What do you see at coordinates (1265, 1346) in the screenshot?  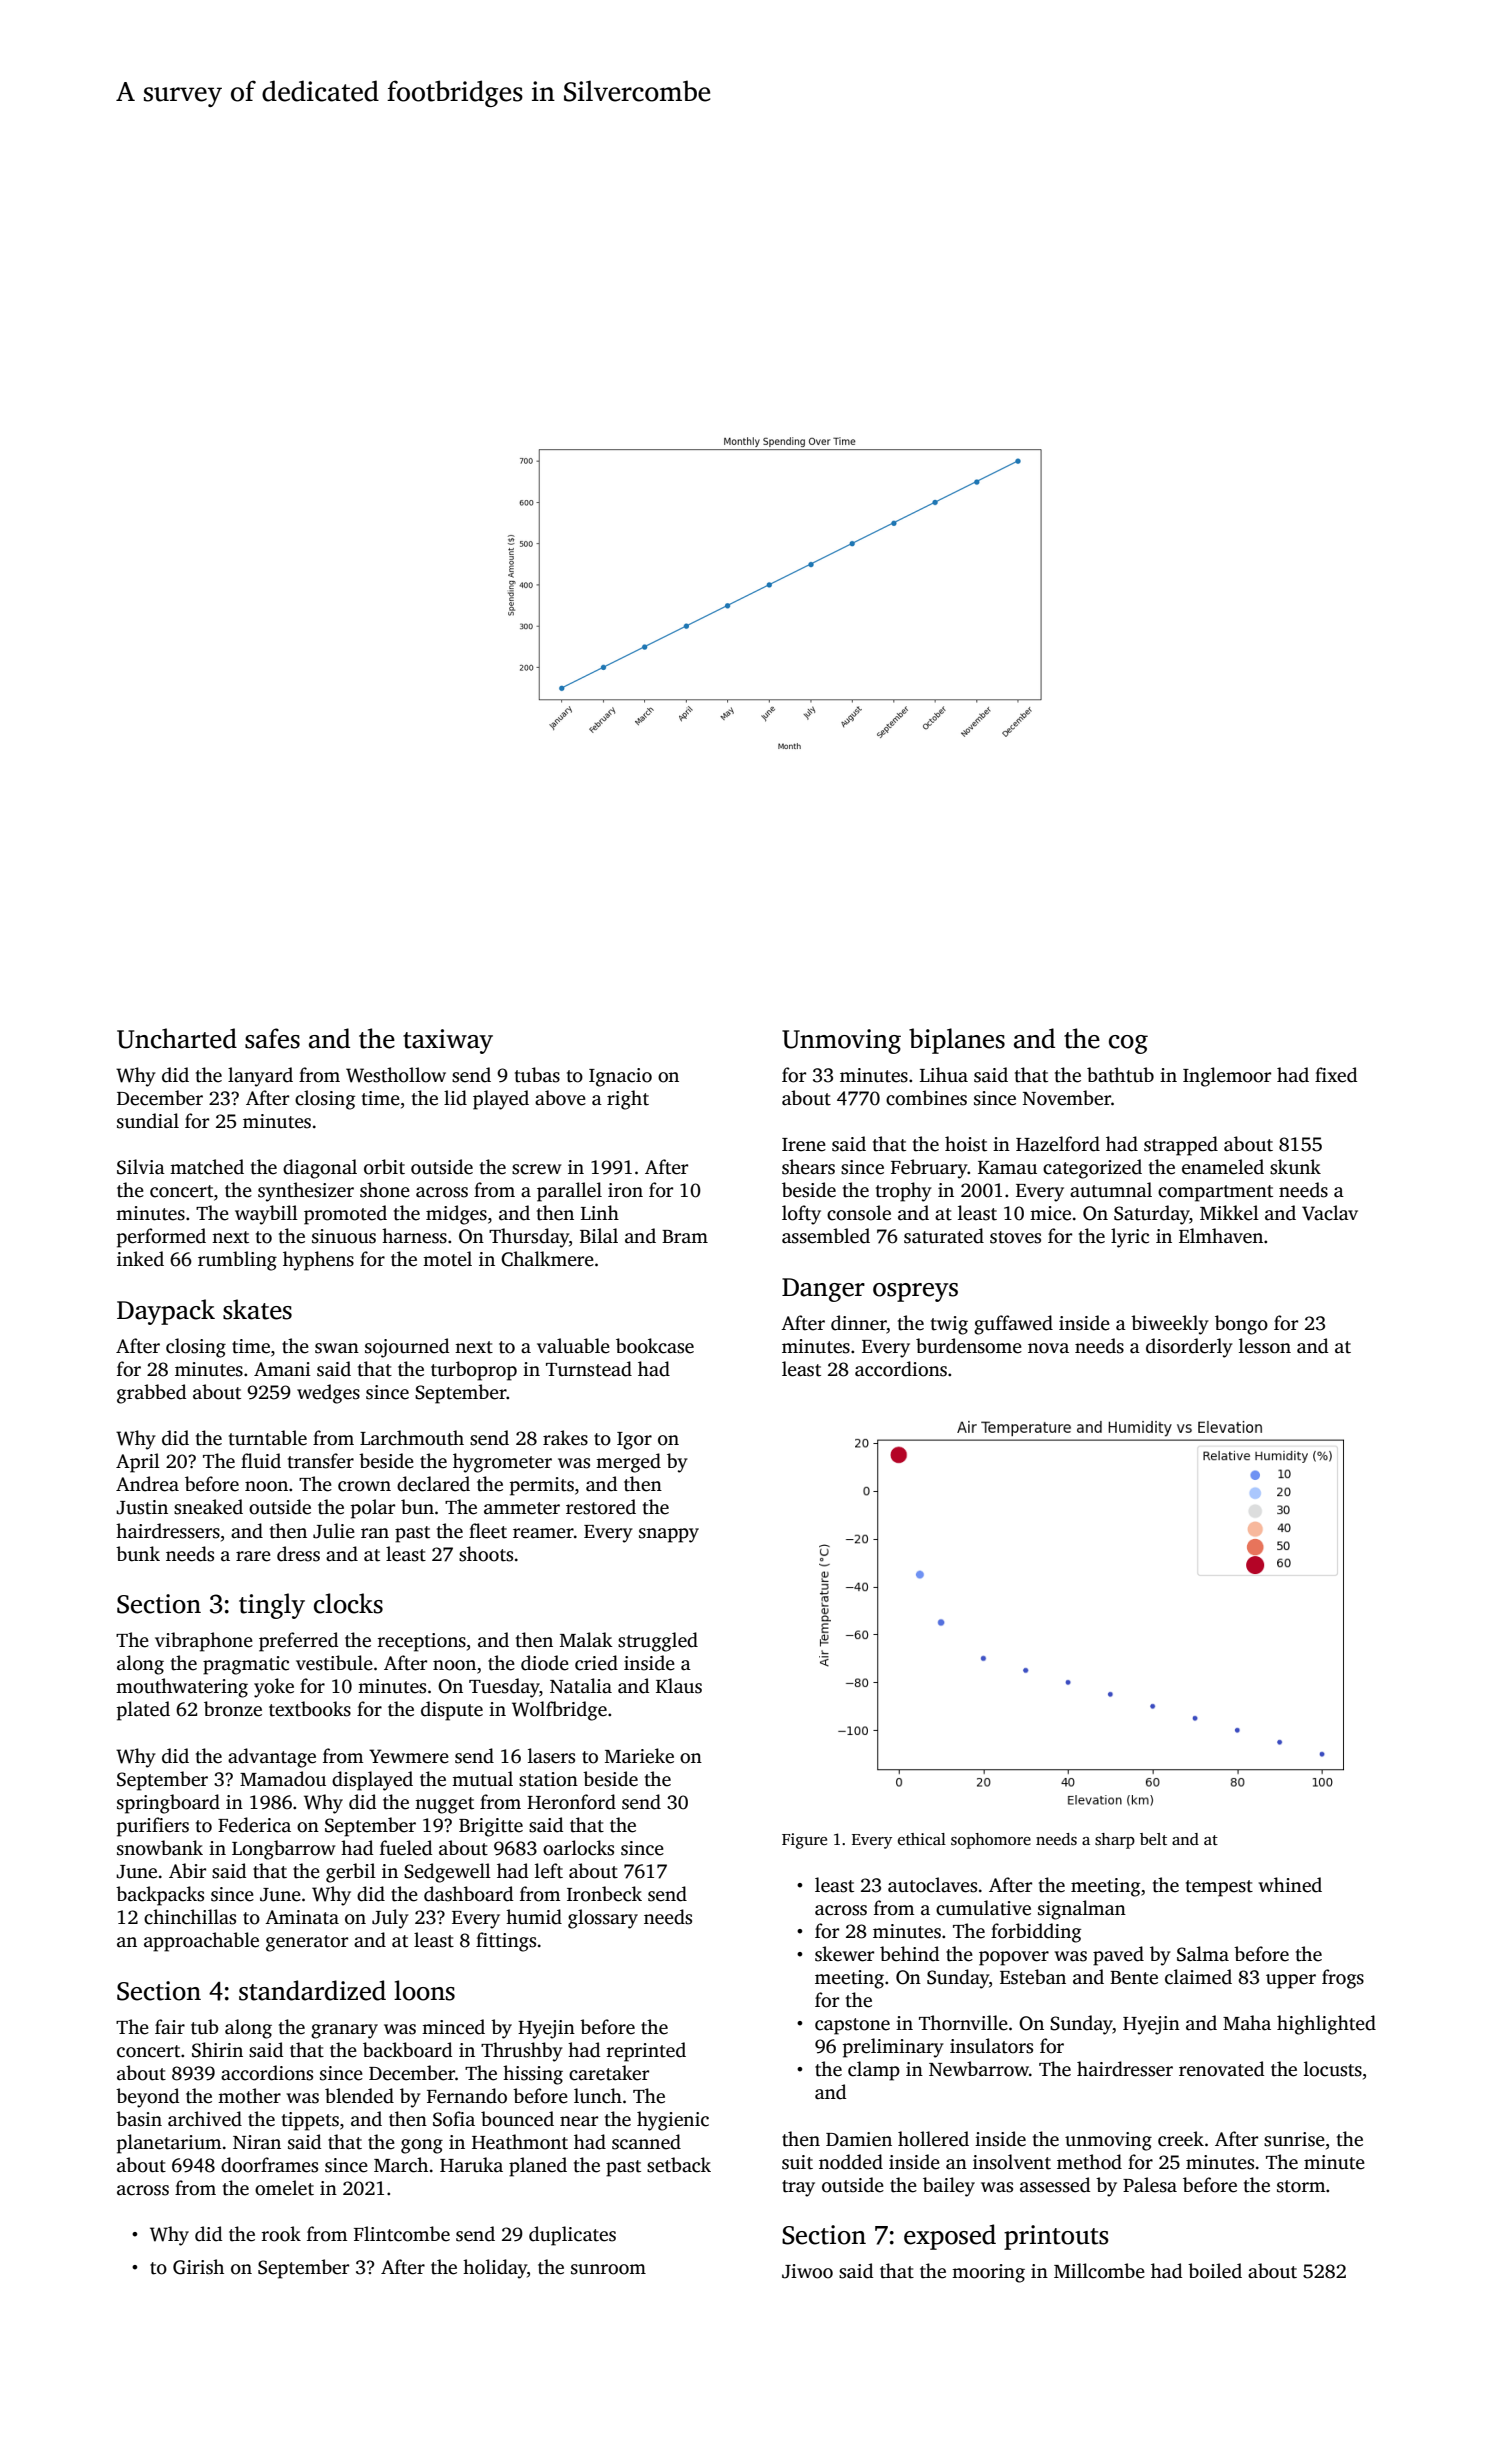 I see `lesson` at bounding box center [1265, 1346].
